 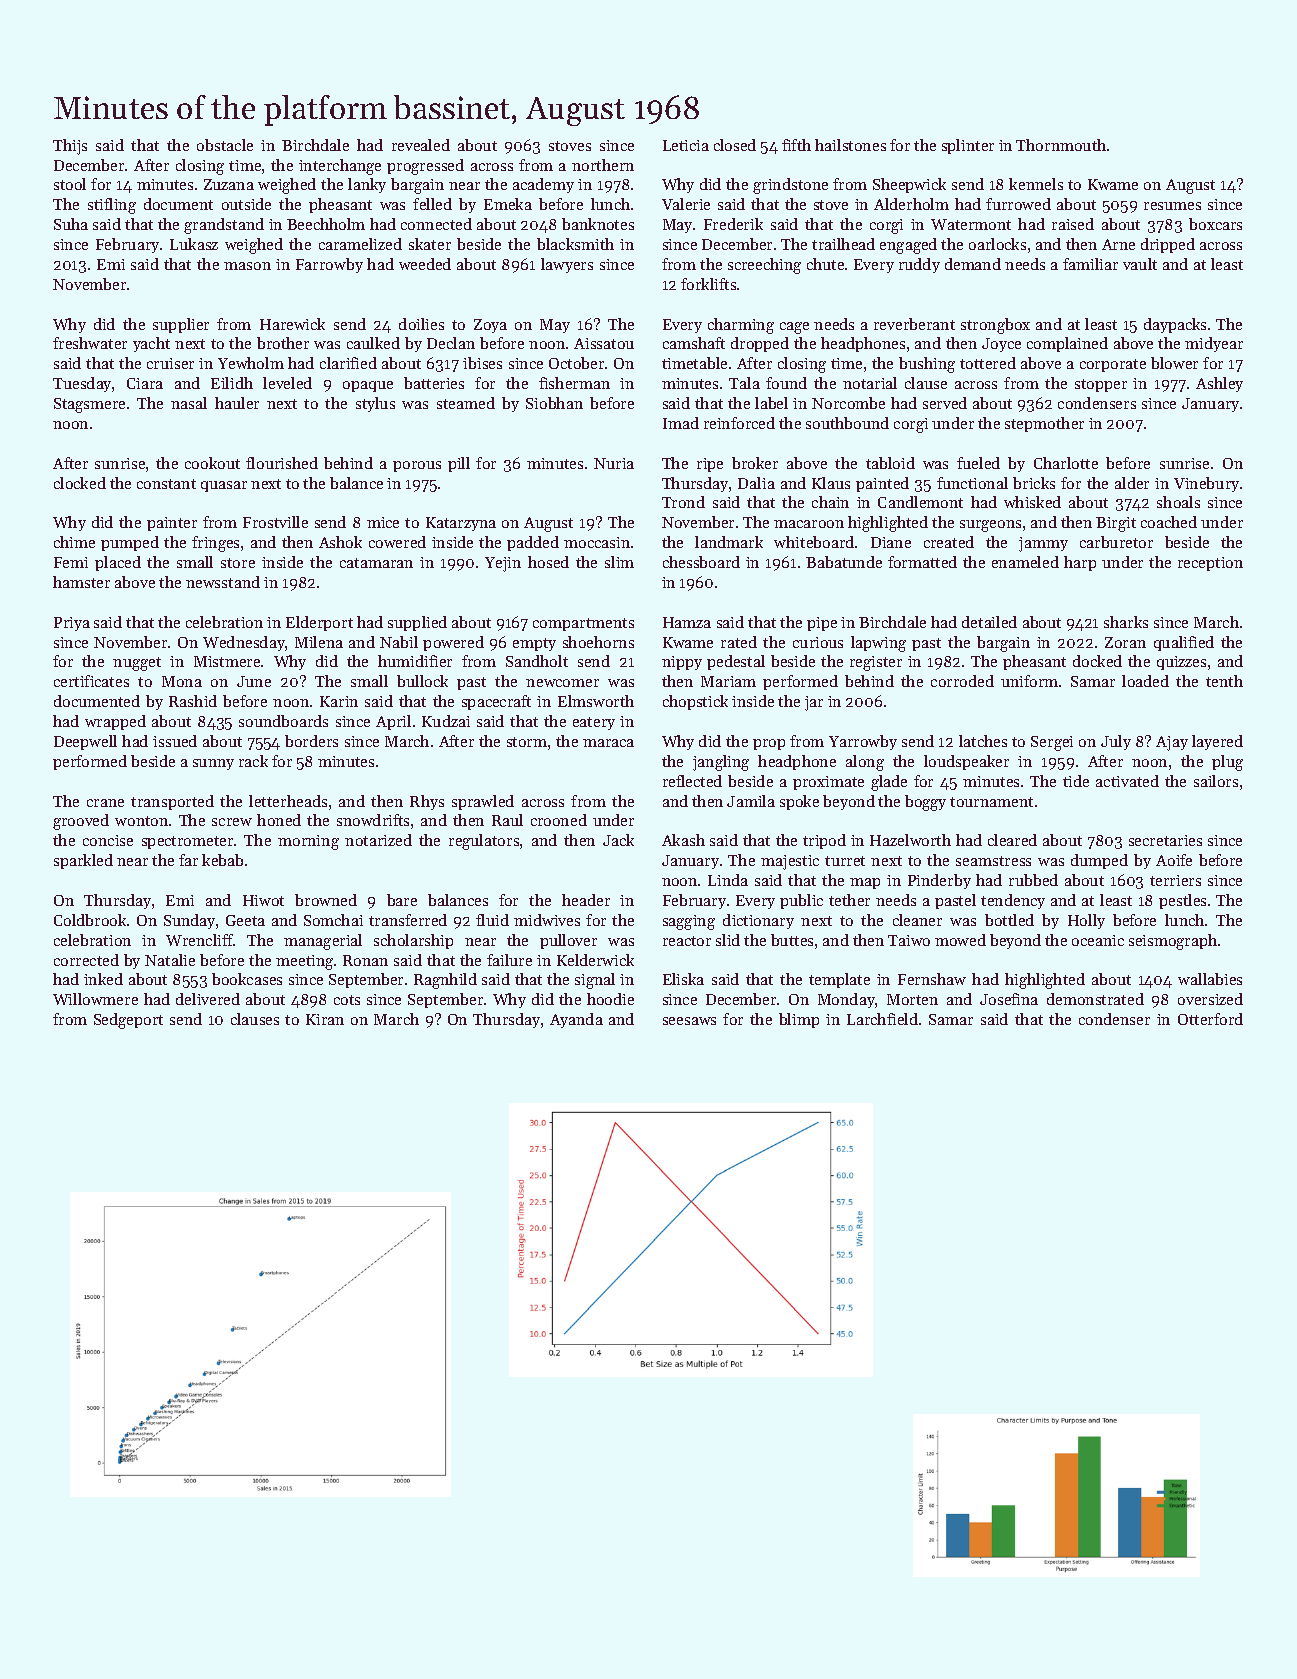 What do you see at coordinates (453, 643) in the page?
I see `powered` at bounding box center [453, 643].
